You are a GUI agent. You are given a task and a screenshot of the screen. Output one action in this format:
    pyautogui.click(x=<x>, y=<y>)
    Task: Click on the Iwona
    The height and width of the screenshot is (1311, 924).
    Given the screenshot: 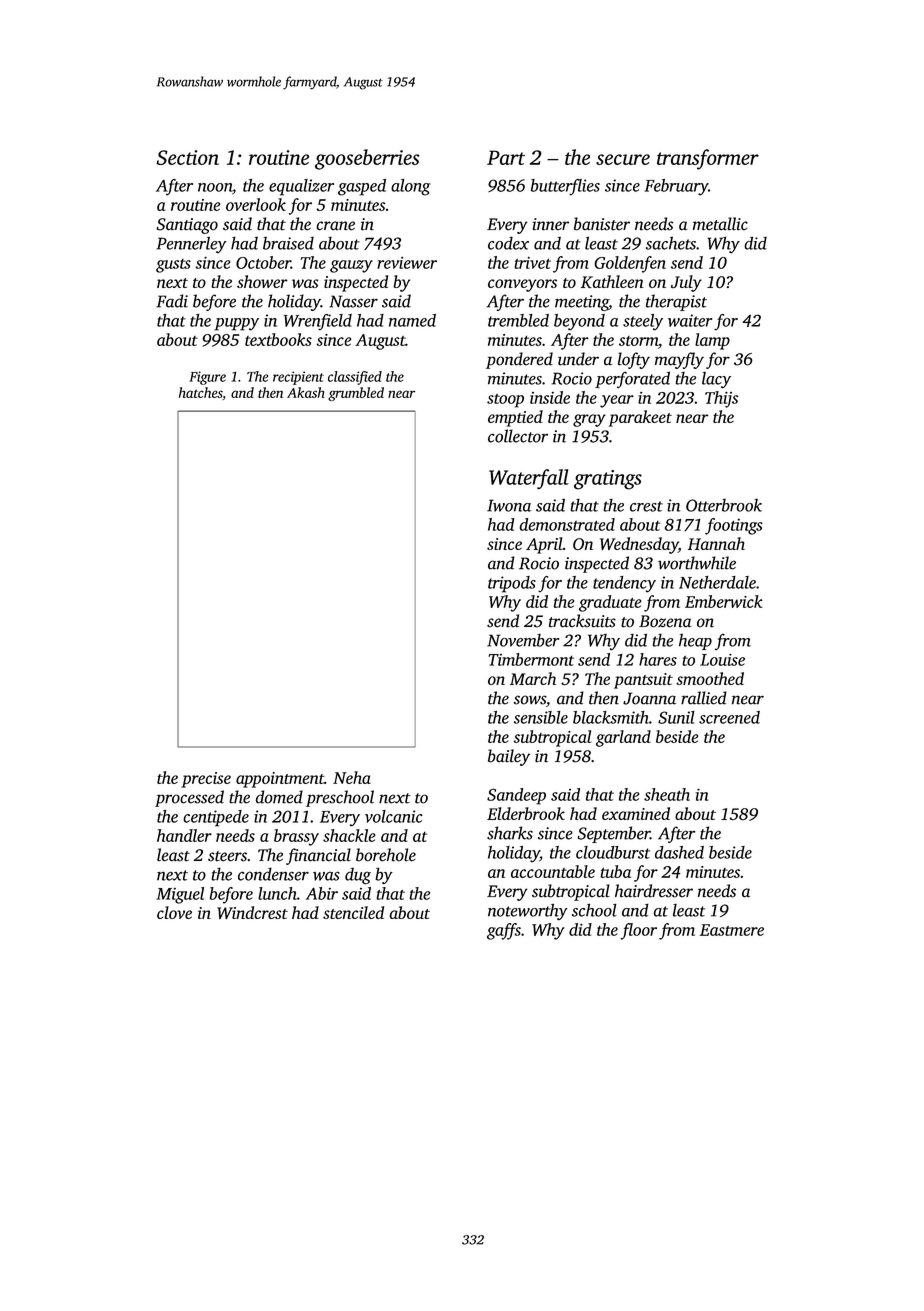 What is the action you would take?
    pyautogui.click(x=509, y=505)
